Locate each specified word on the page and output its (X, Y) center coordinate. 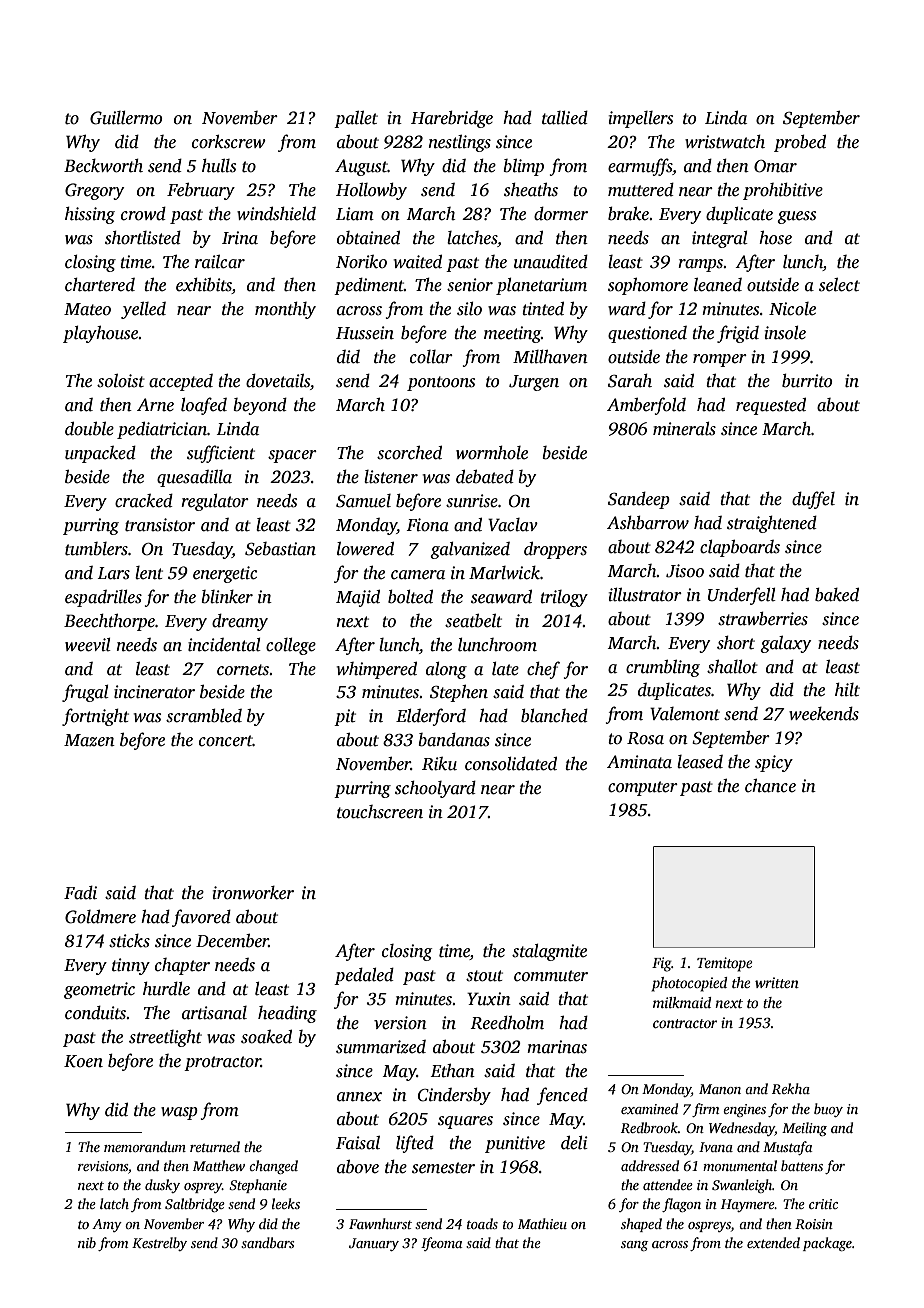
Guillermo (126, 118)
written (777, 982)
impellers (641, 119)
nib (87, 1242)
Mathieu (542, 1223)
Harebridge (452, 119)
